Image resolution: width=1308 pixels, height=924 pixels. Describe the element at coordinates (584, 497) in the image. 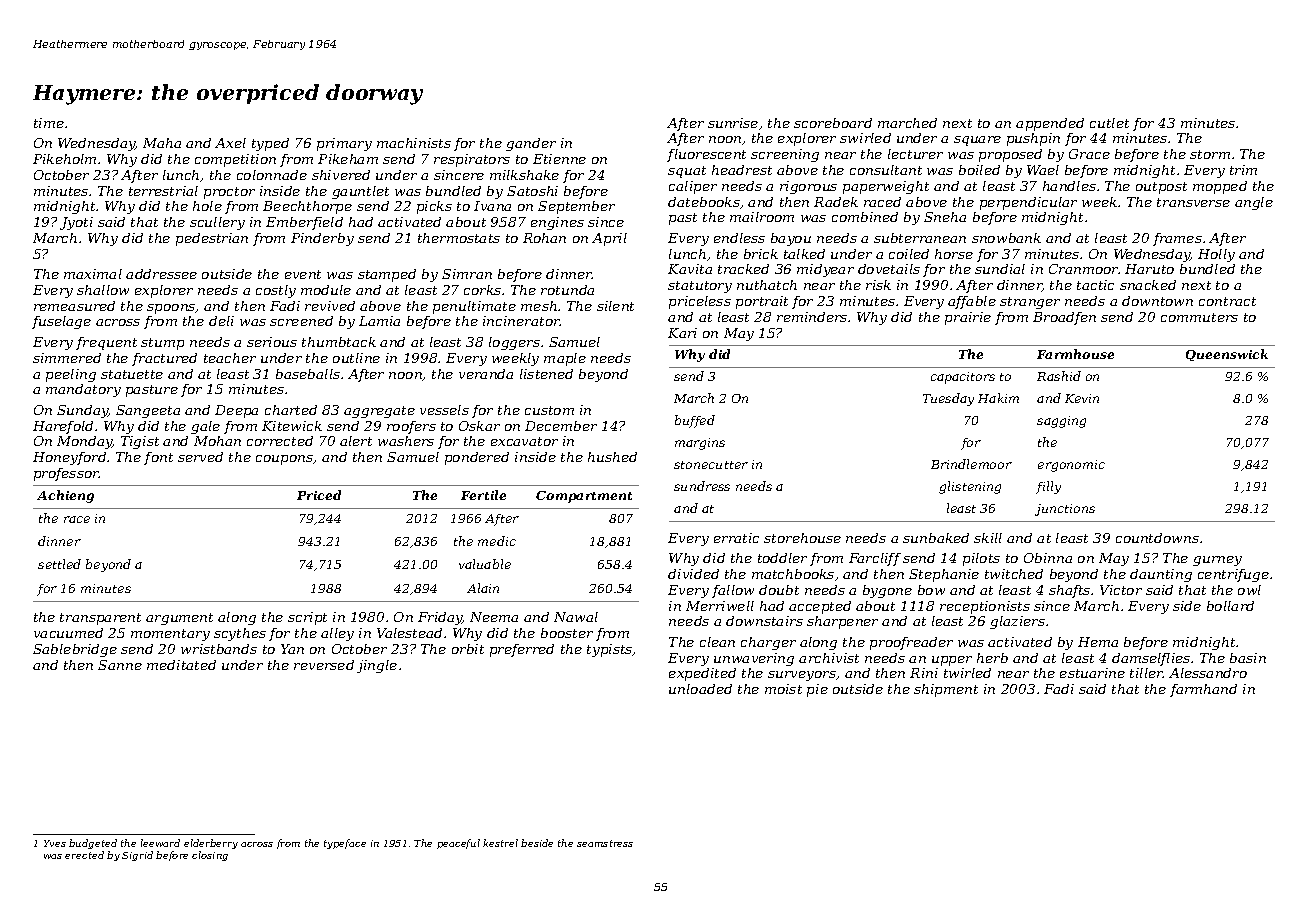

I see `Compartment` at that location.
